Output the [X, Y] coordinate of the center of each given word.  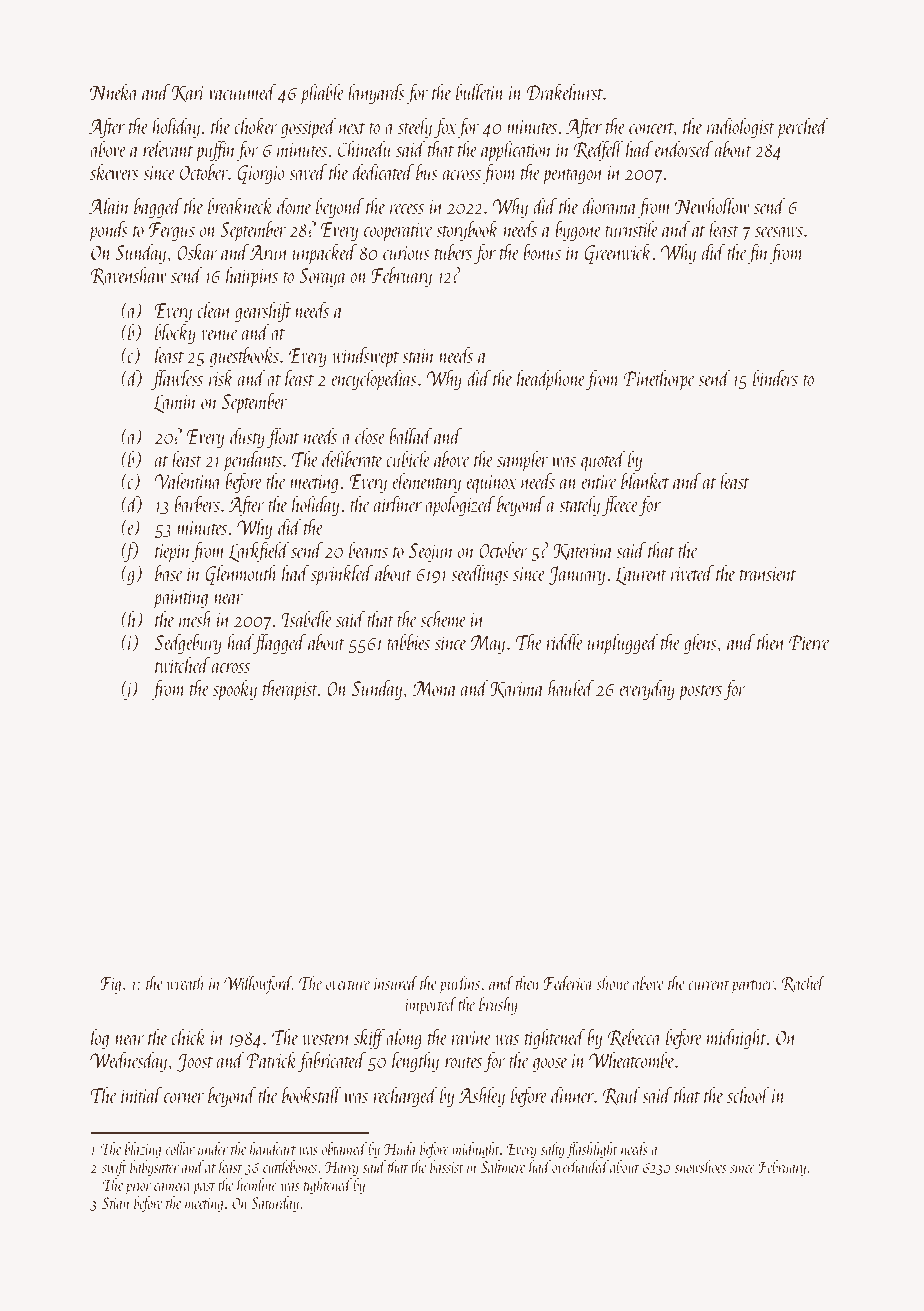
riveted [692, 572]
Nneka [114, 91]
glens [700, 643]
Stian [116, 1203]
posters [700, 693]
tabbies [408, 641]
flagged [280, 643]
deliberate [352, 458]
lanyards [376, 93]
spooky [235, 690]
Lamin [175, 403]
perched [803, 128]
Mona [434, 688]
